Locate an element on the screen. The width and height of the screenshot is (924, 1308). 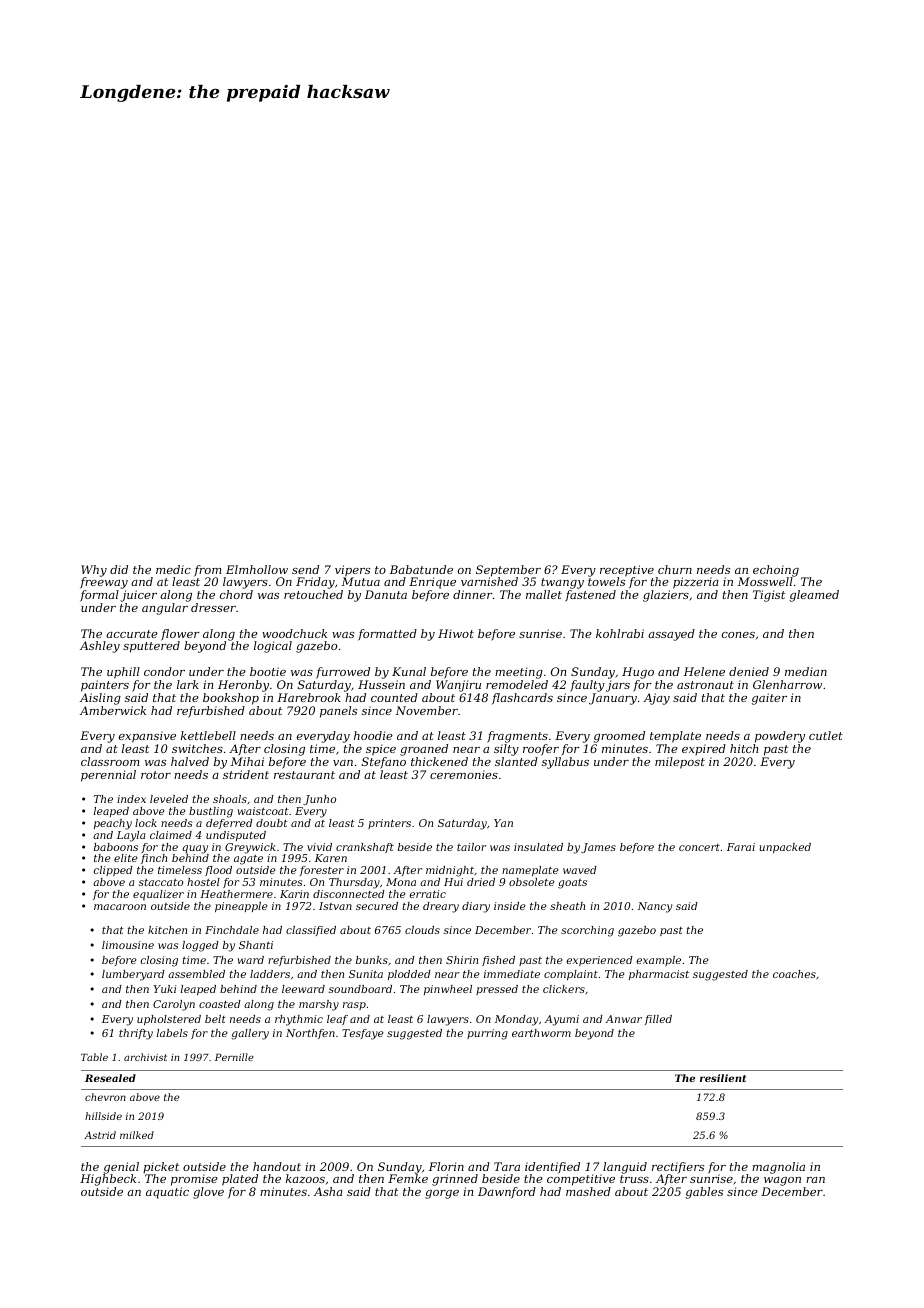
painters is located at coordinates (105, 686).
